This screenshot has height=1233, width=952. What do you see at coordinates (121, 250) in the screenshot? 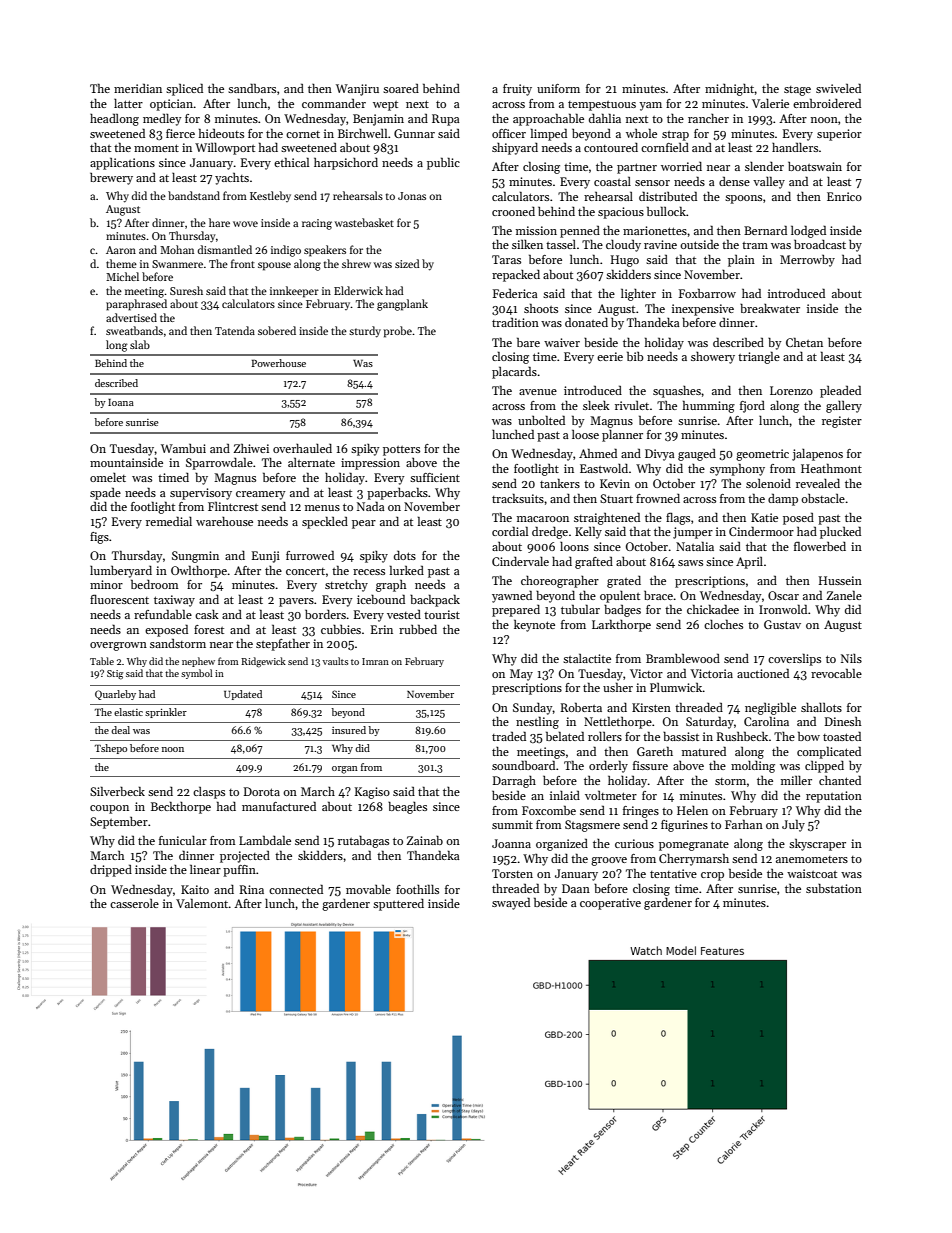
I see `Aaron` at bounding box center [121, 250].
